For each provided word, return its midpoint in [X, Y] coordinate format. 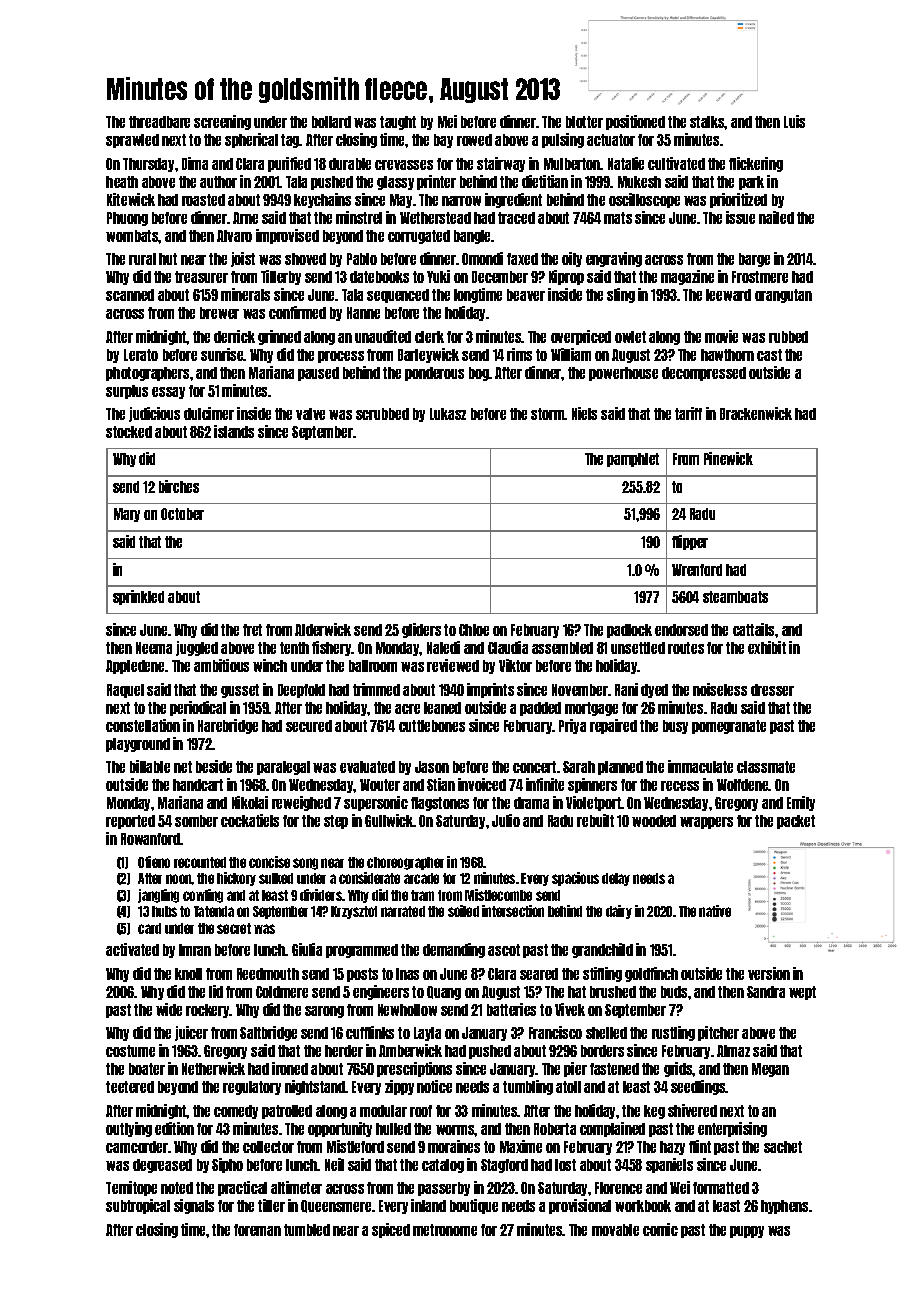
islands [234, 431]
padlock [629, 631]
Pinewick [728, 458]
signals [194, 1206]
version [769, 973]
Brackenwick [756, 413]
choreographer [405, 863]
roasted [203, 200]
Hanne [363, 313]
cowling [203, 896]
